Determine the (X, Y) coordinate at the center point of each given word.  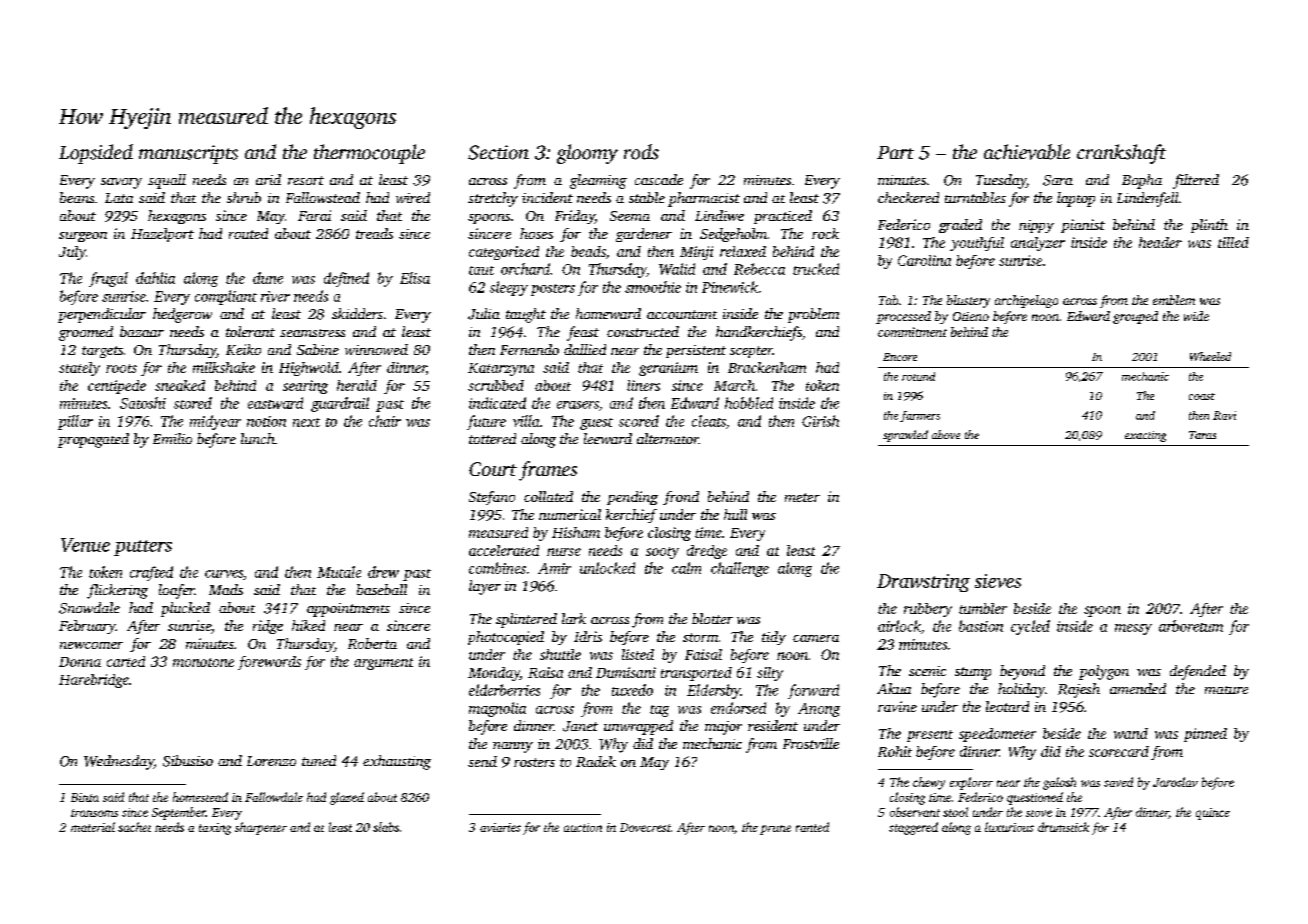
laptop (1076, 199)
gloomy (587, 154)
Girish (820, 421)
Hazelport (162, 235)
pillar (75, 422)
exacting (1145, 436)
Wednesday (119, 762)
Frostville (811, 743)
